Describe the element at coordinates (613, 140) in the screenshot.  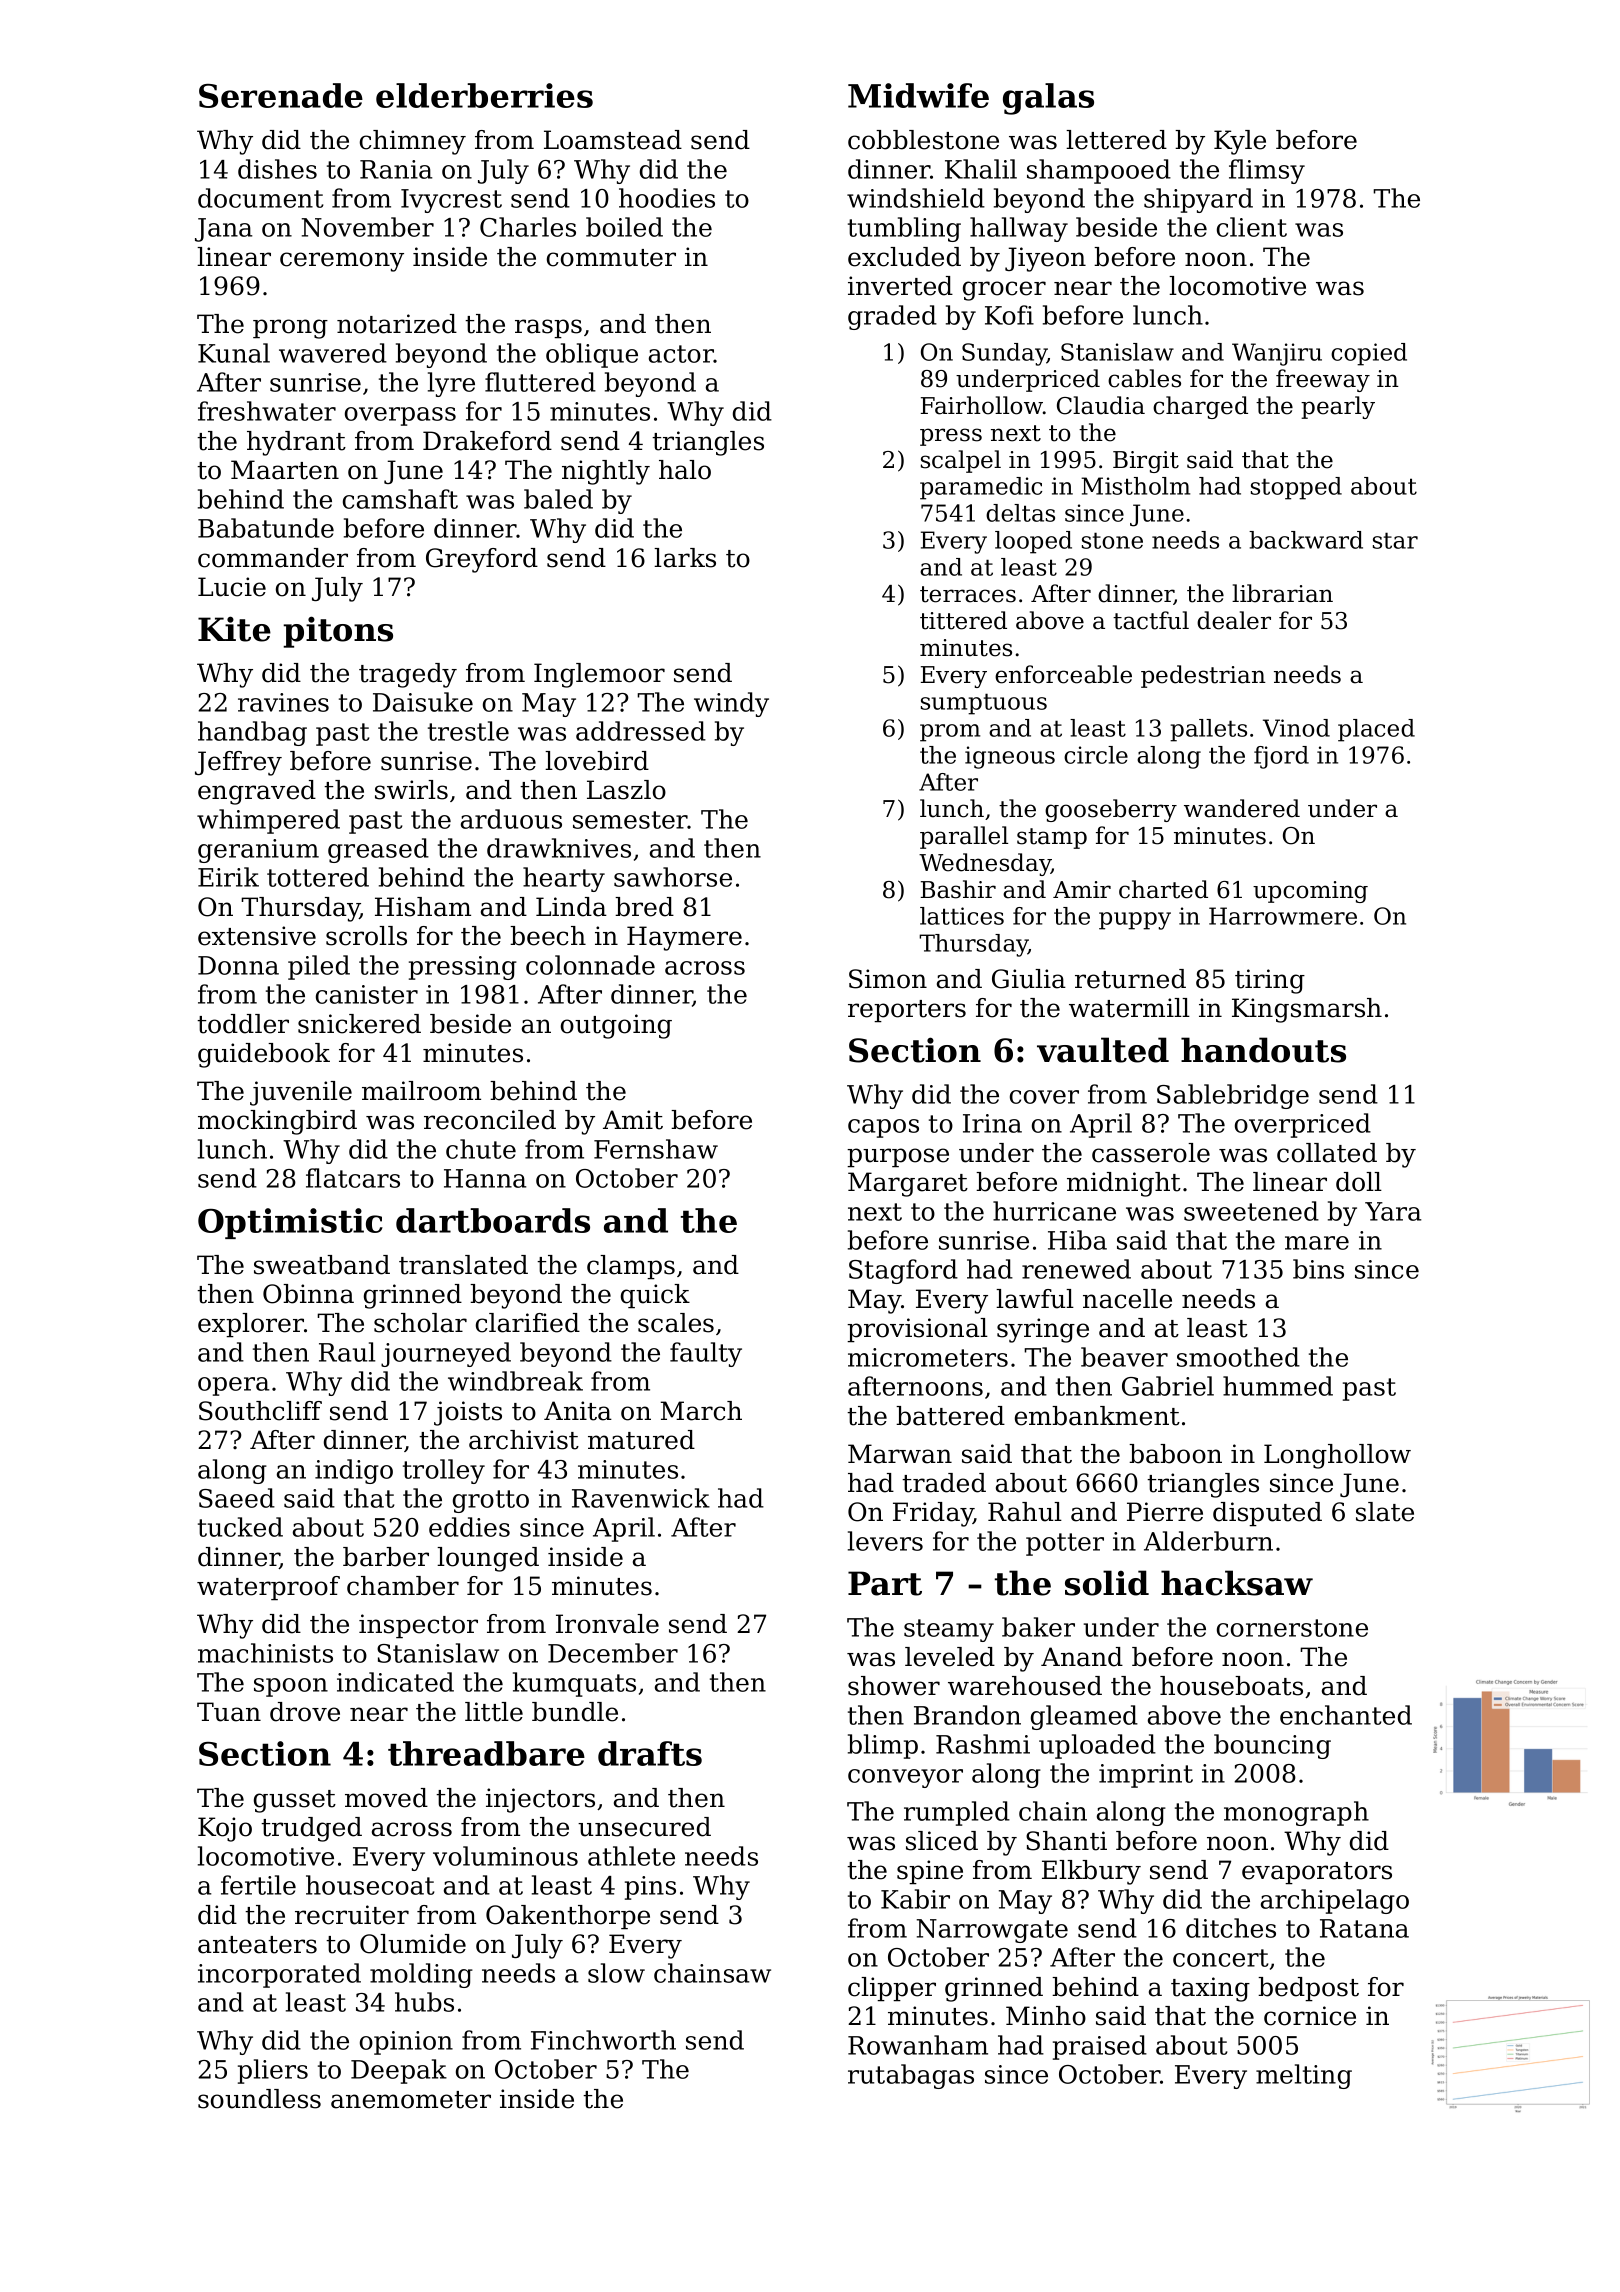
I see `Loamstead` at that location.
